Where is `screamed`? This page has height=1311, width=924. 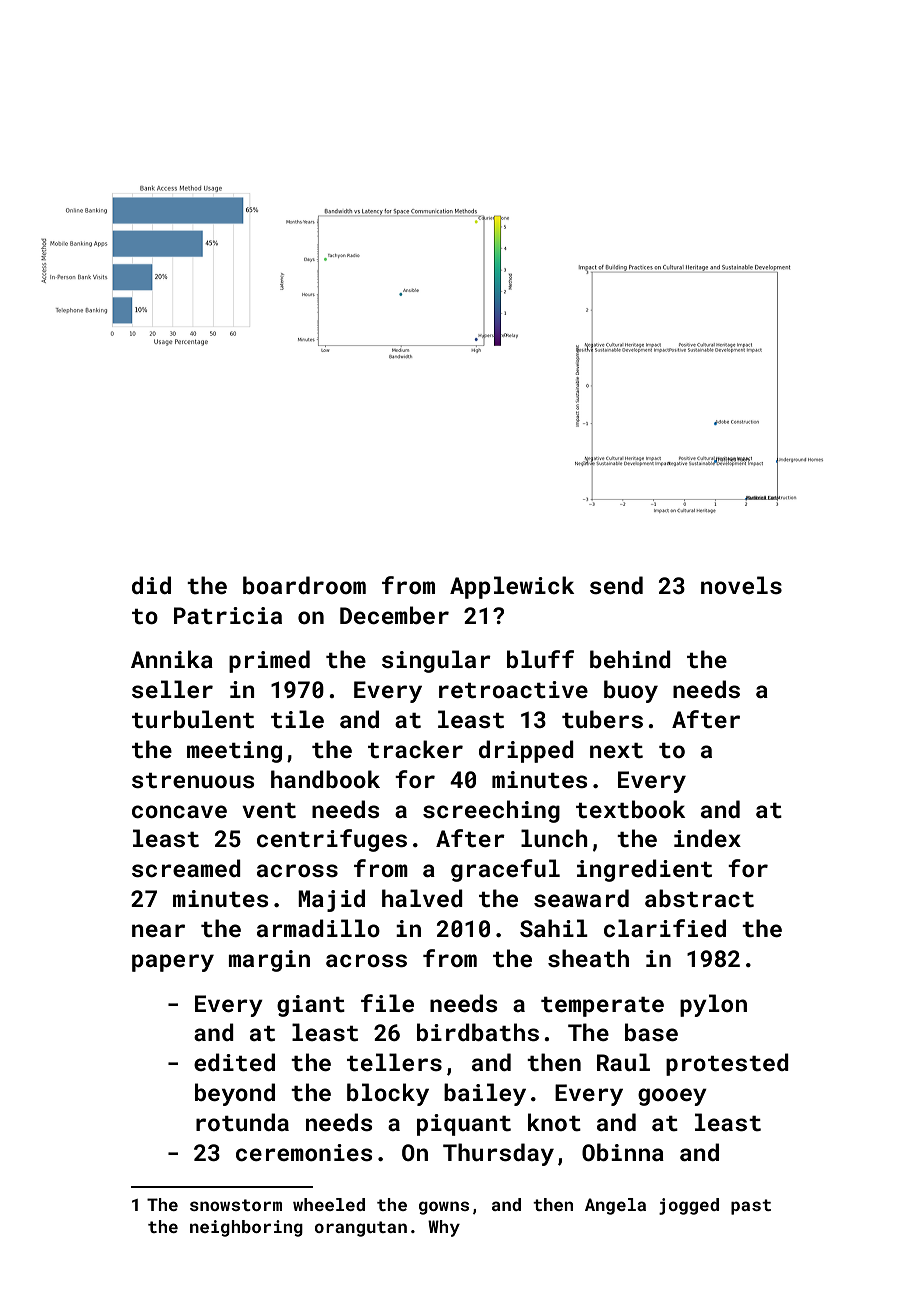 screamed is located at coordinates (186, 868).
